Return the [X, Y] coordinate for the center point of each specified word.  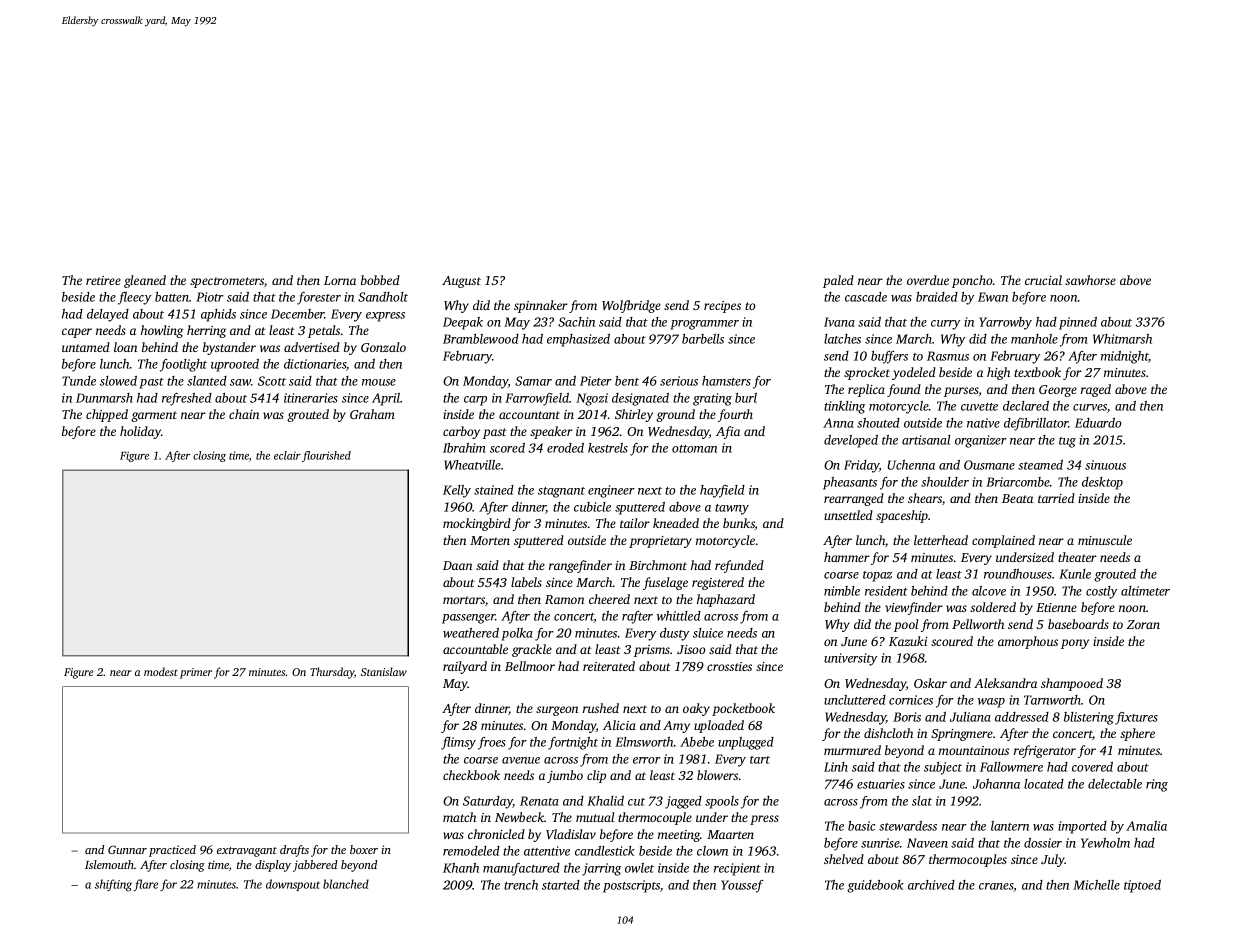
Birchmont [658, 565]
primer [196, 673]
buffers [889, 357]
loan [125, 347]
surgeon [557, 711]
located [1044, 784]
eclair [287, 455]
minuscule [1105, 540]
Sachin [576, 322]
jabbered [315, 866]
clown [712, 851]
